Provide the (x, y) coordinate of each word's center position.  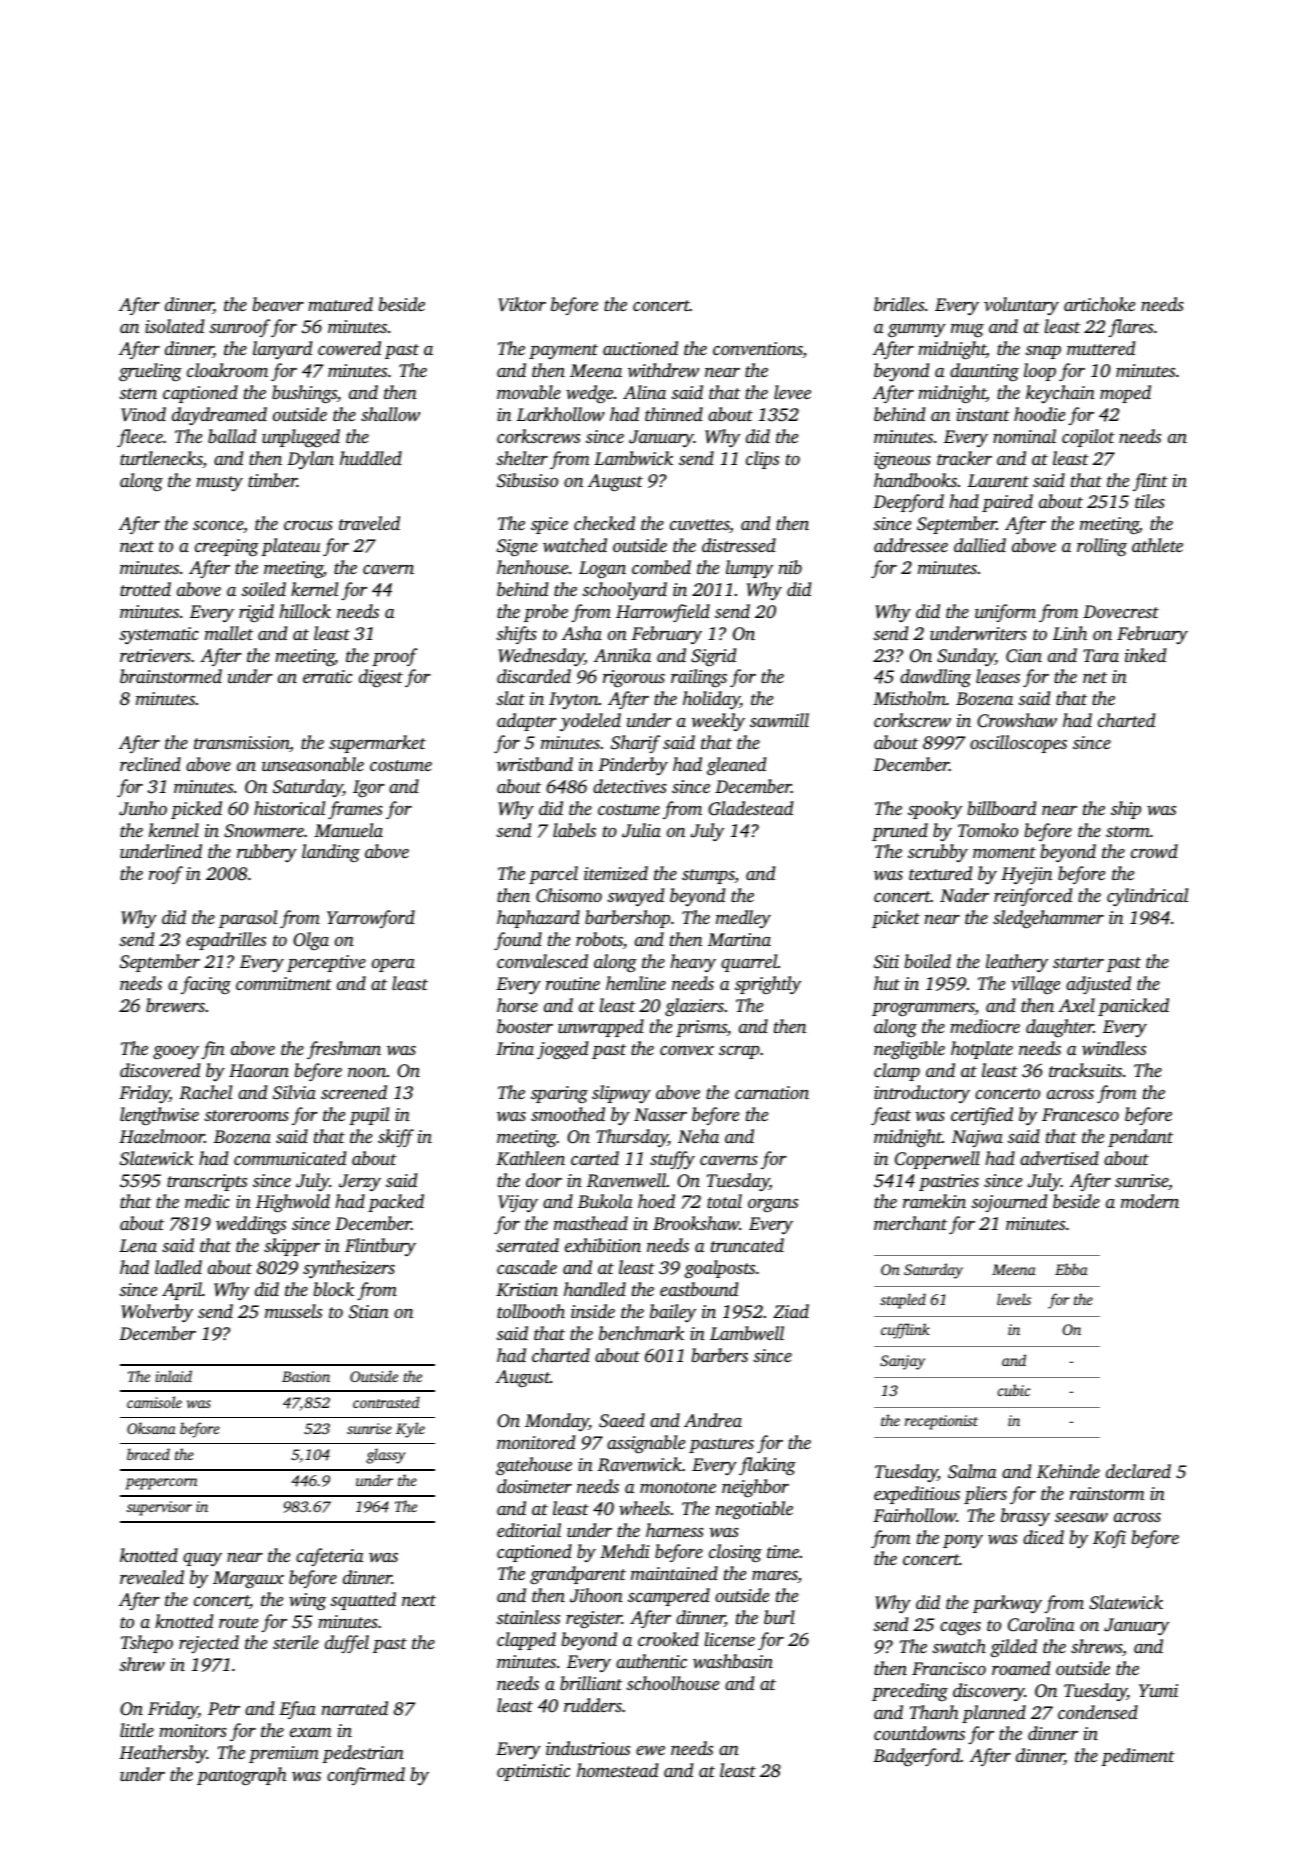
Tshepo (147, 1644)
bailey (673, 1313)
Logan (602, 569)
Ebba (1071, 1269)
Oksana (151, 1428)
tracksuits (1085, 1070)
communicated (290, 1158)
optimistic (533, 1772)
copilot (1088, 438)
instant (983, 414)
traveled (369, 523)
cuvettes (700, 526)
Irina (515, 1048)
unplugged (301, 438)
